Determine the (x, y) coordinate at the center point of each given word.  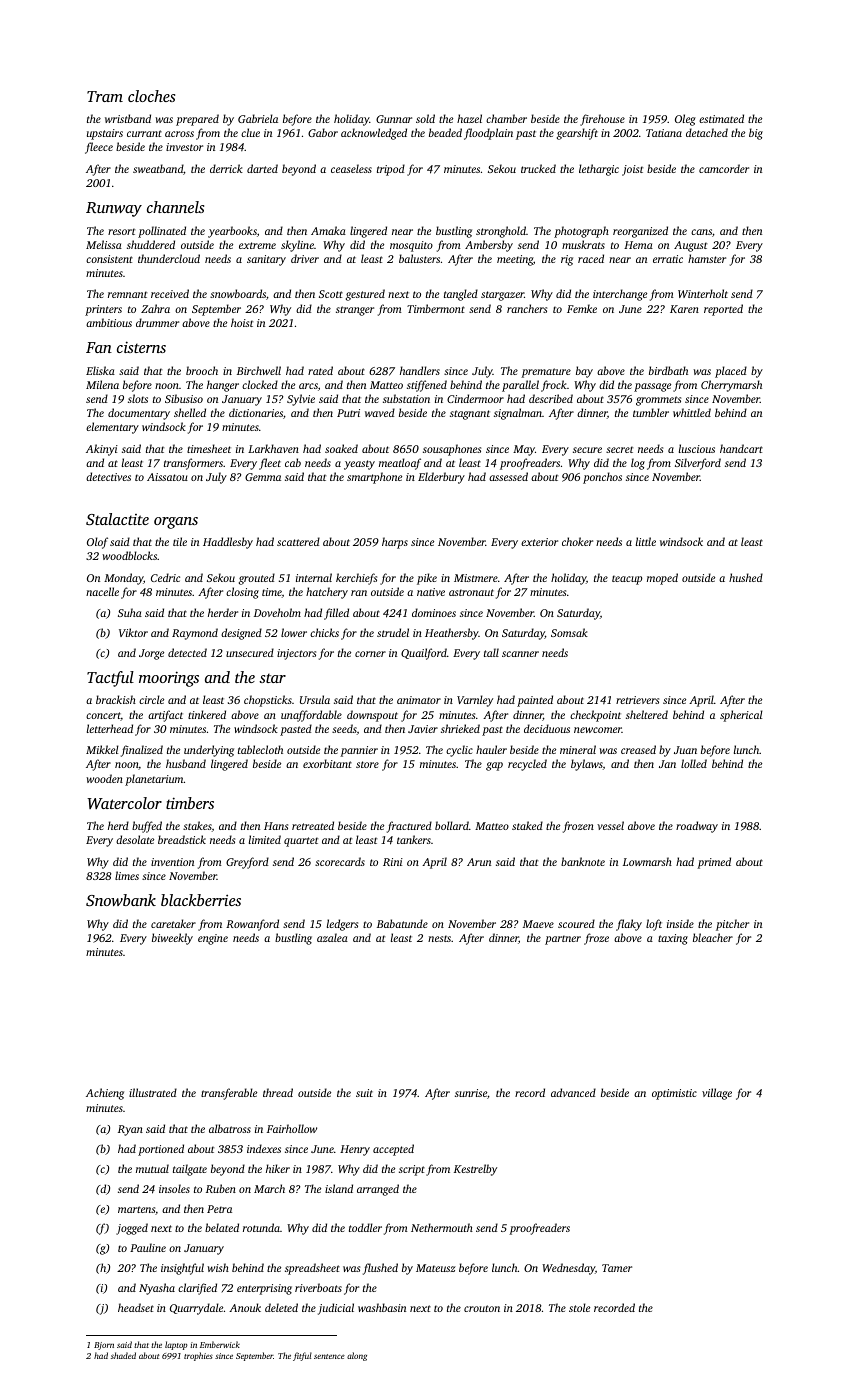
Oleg (685, 120)
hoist (242, 322)
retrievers (637, 700)
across (179, 134)
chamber (506, 118)
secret (619, 449)
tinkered (207, 714)
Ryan (130, 1130)
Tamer (617, 1268)
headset (136, 1307)
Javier (423, 729)
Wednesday (568, 1269)
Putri (348, 413)
